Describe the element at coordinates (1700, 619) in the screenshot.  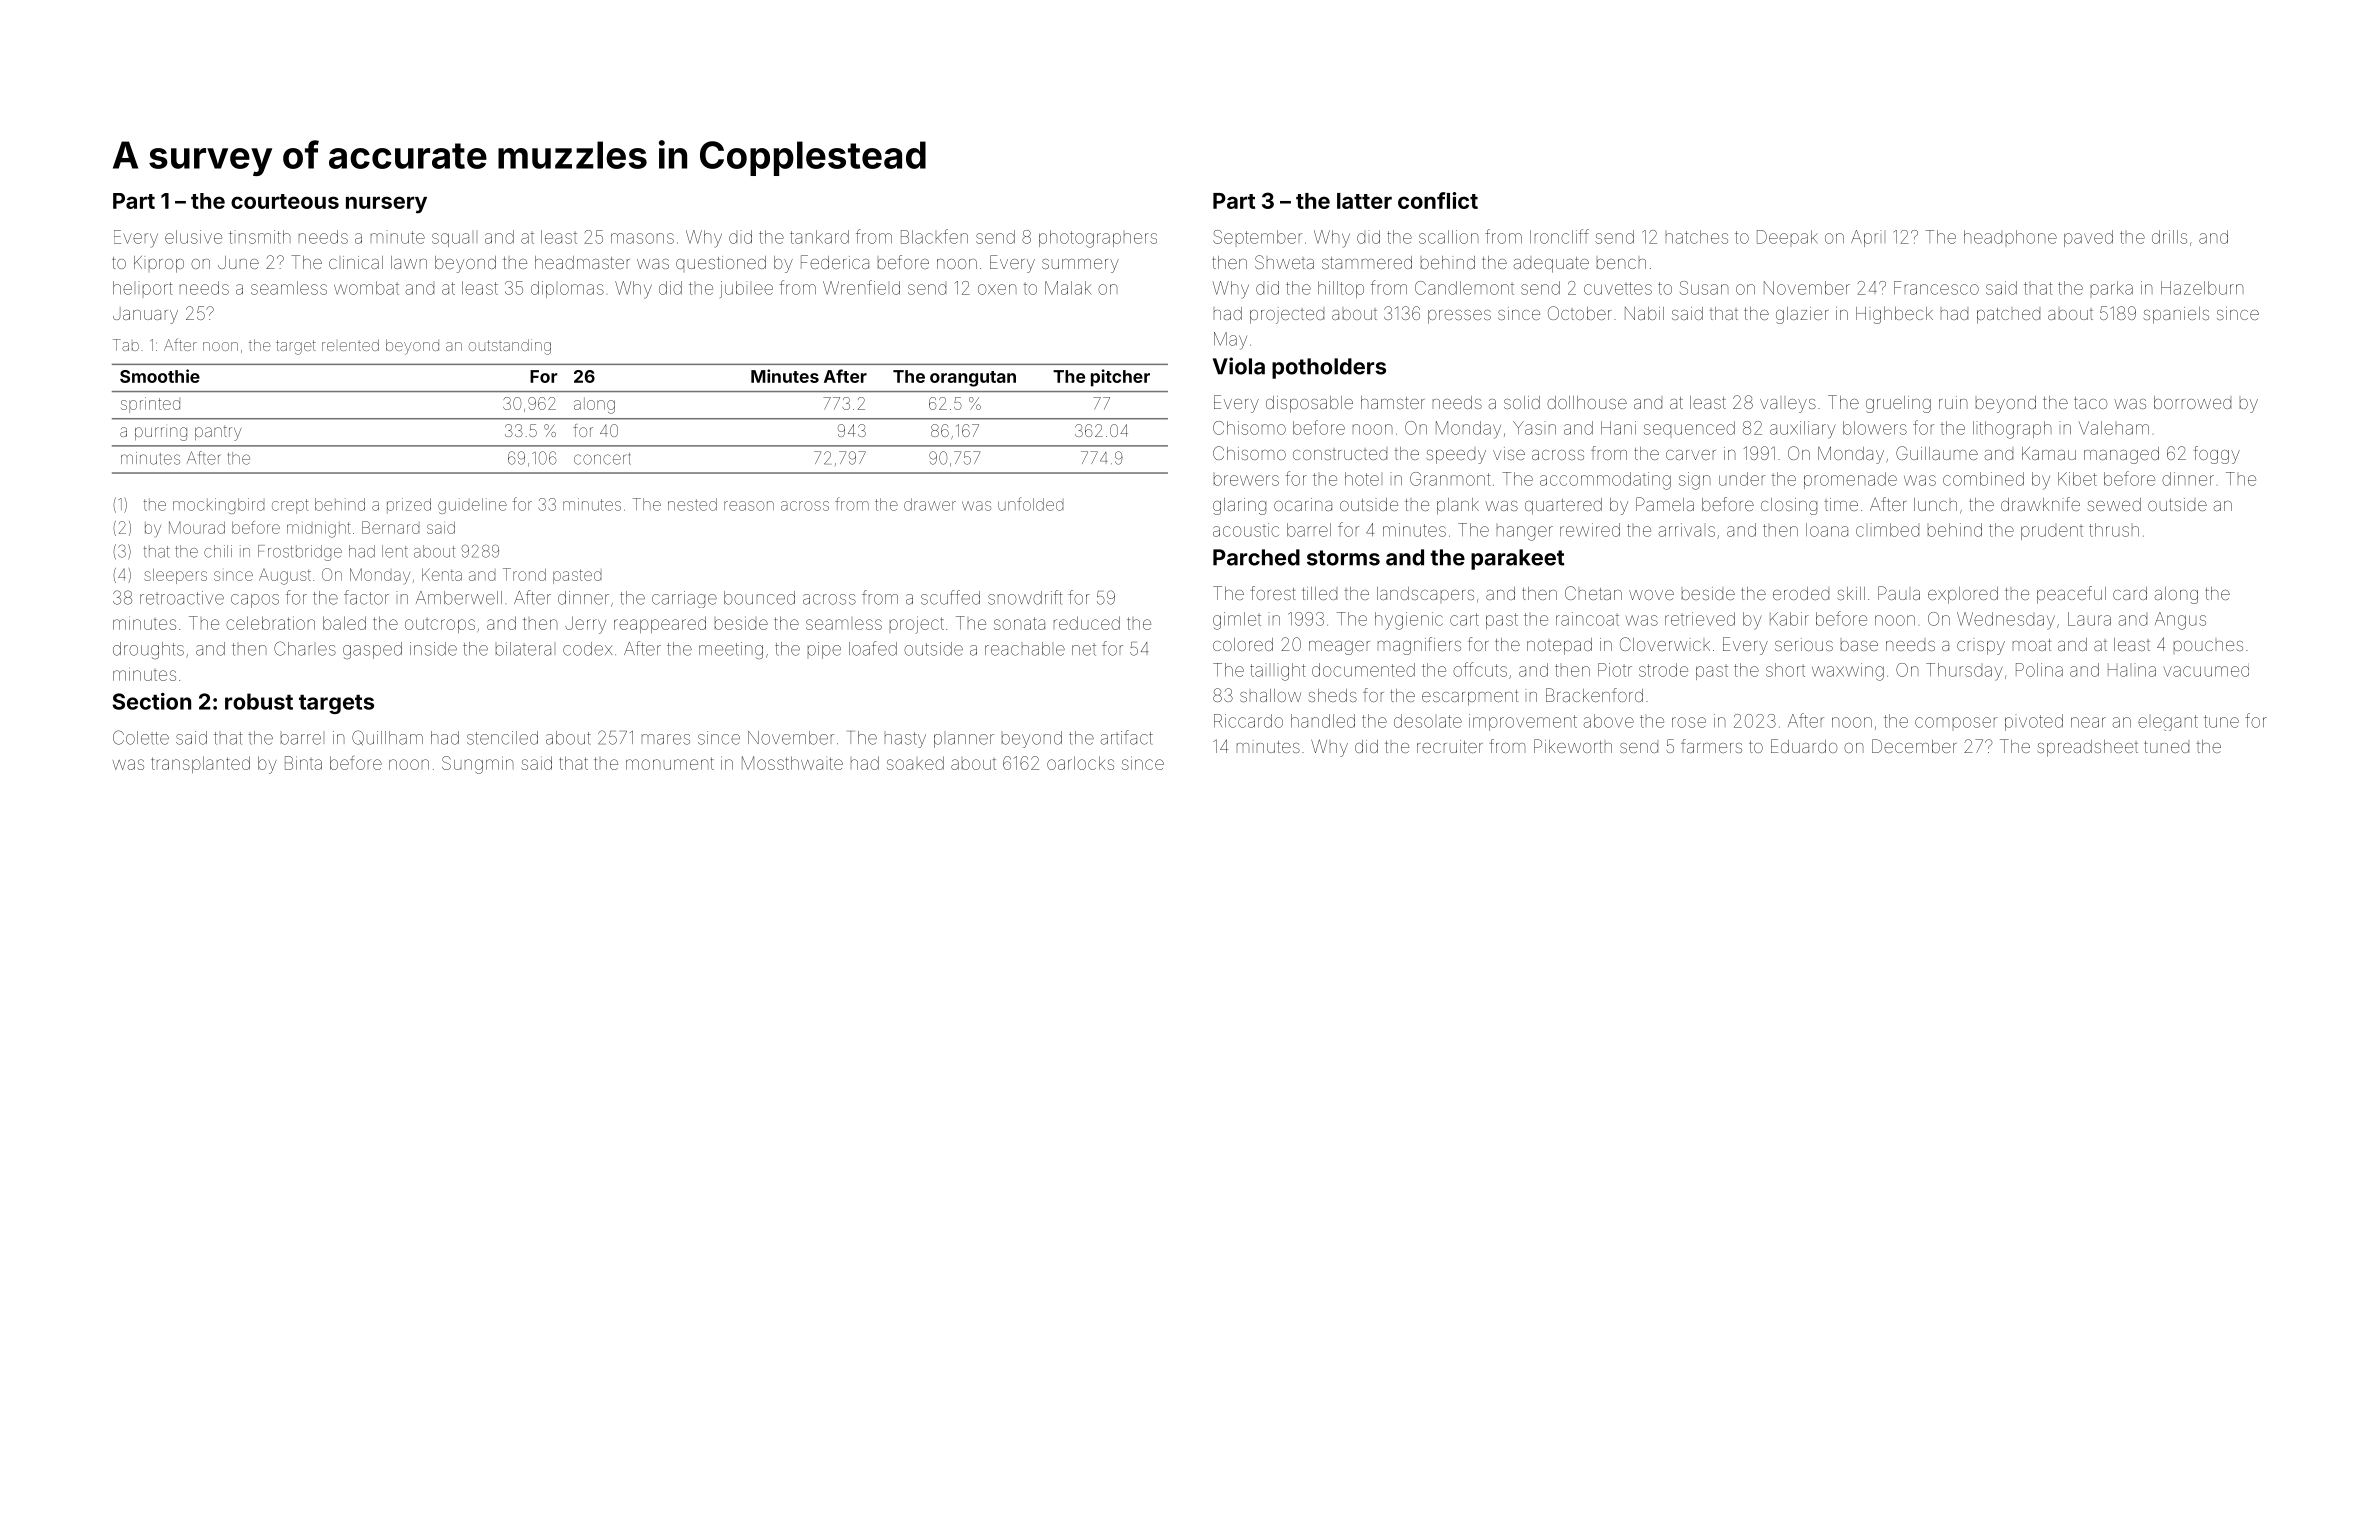
I see `retrieved` at that location.
